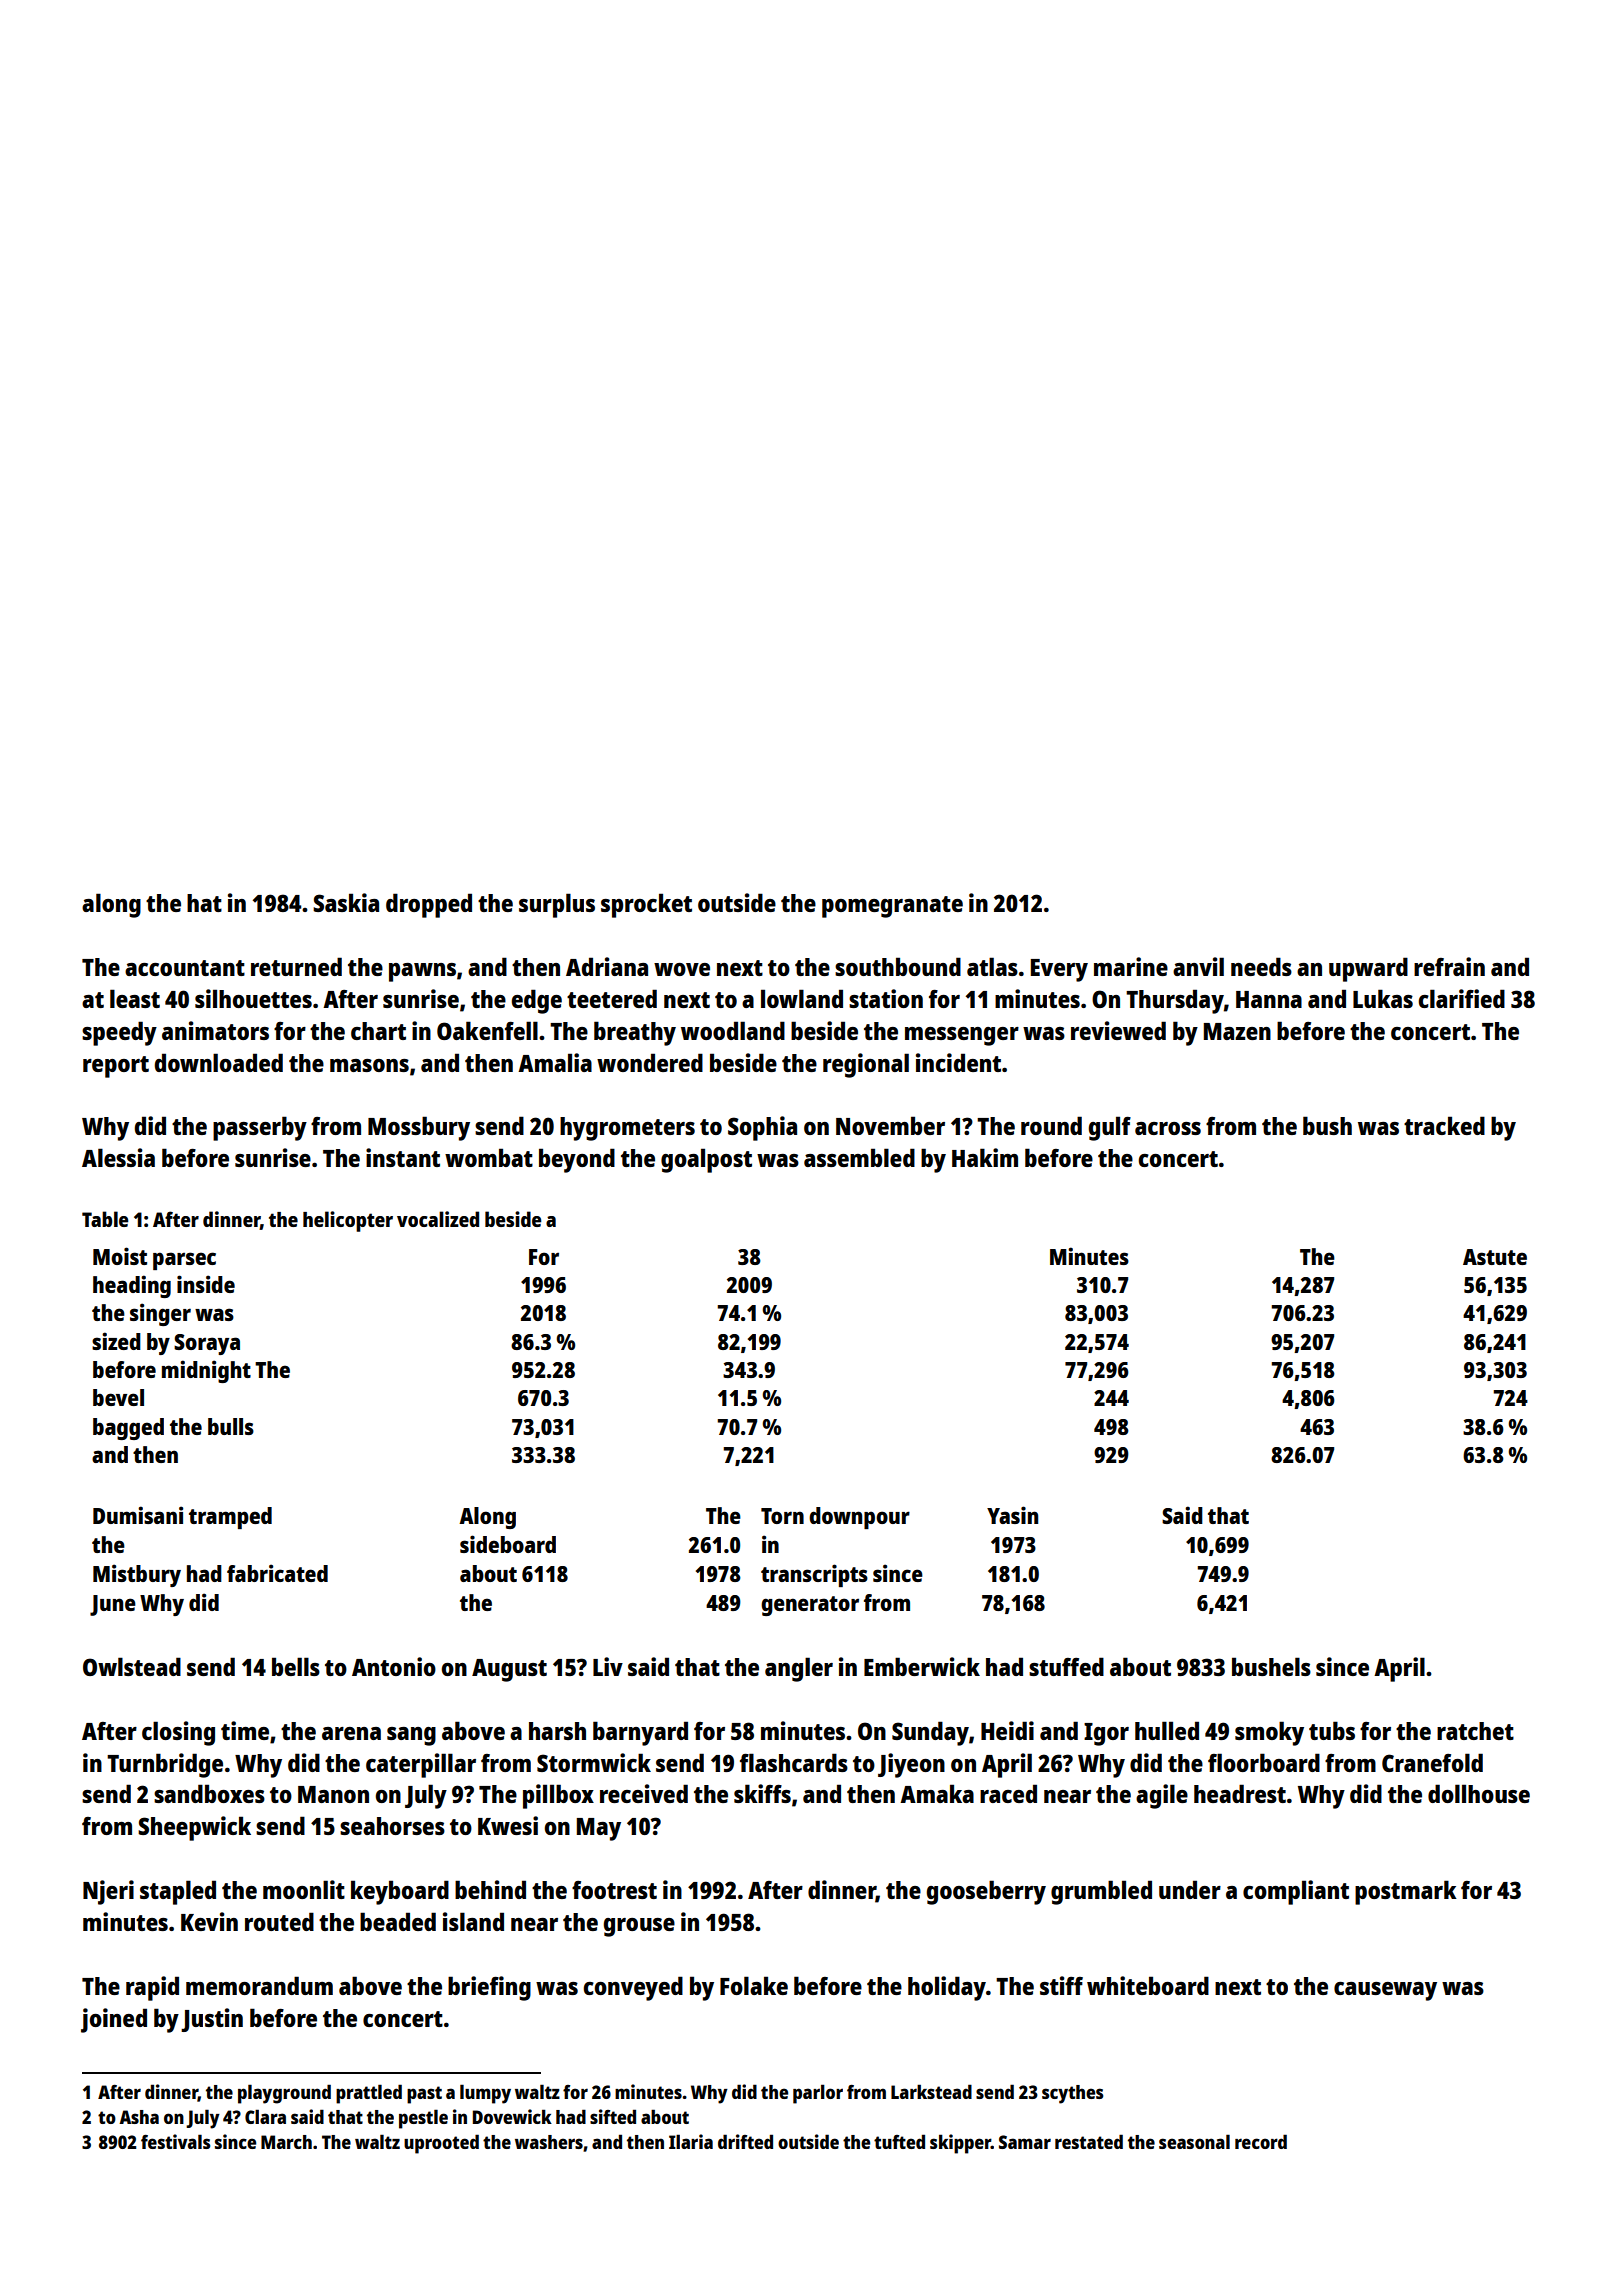 This screenshot has width=1620, height=2292. What do you see at coordinates (259, 1985) in the screenshot?
I see `memorandum` at bounding box center [259, 1985].
